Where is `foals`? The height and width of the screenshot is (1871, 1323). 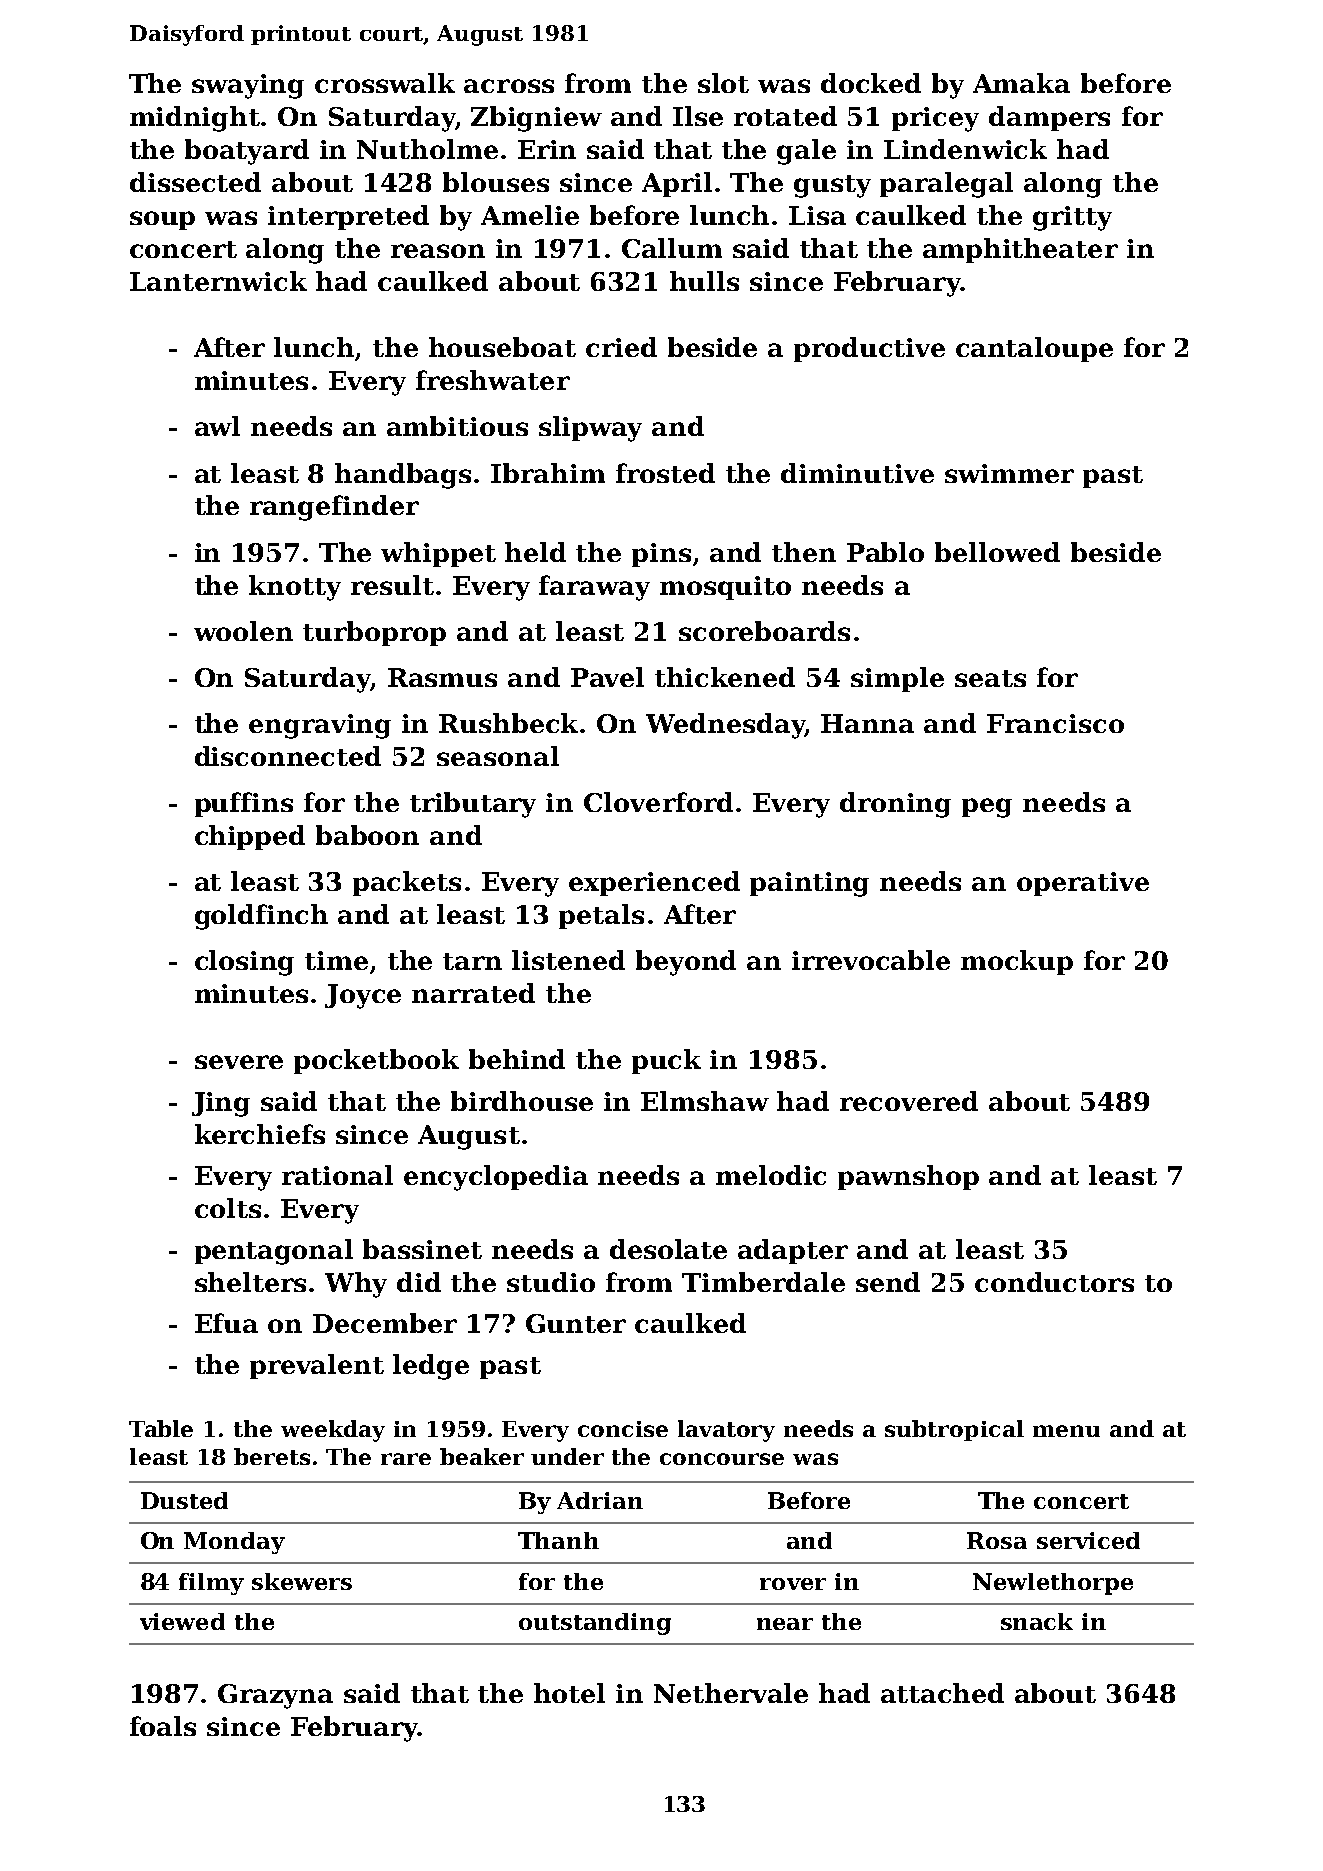 foals is located at coordinates (163, 1726).
